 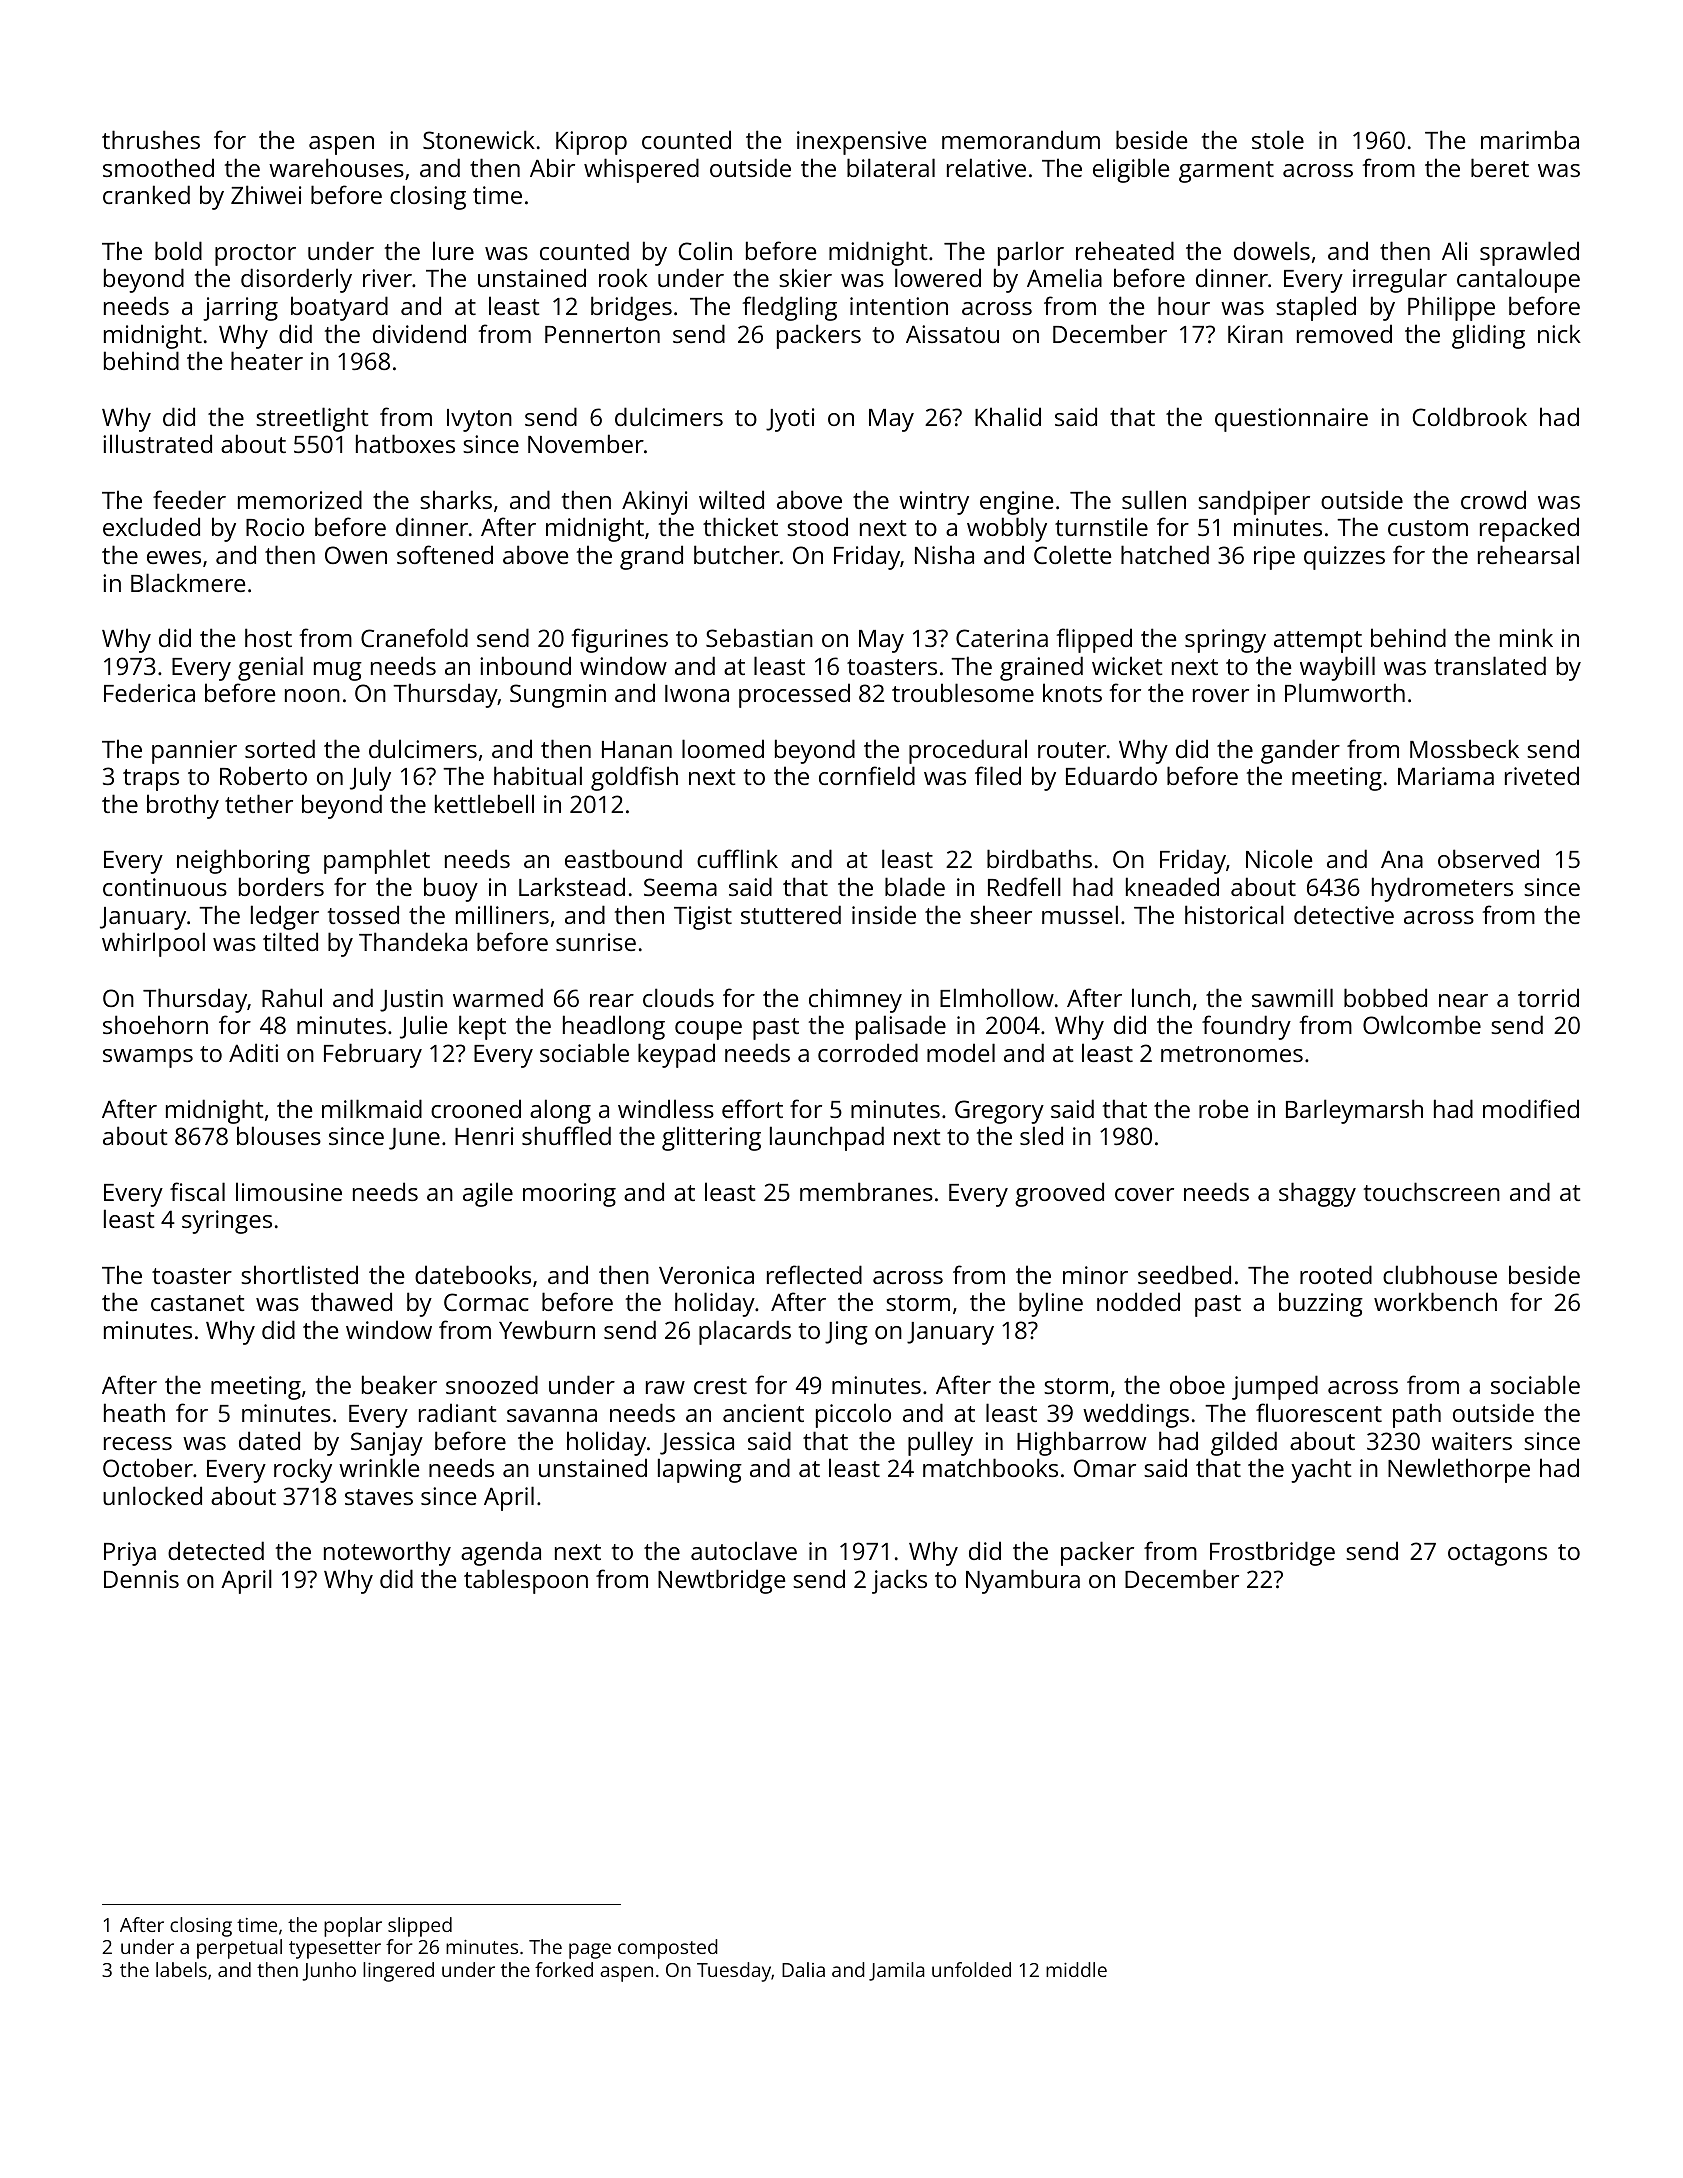 I want to click on hydrometers, so click(x=1442, y=889).
